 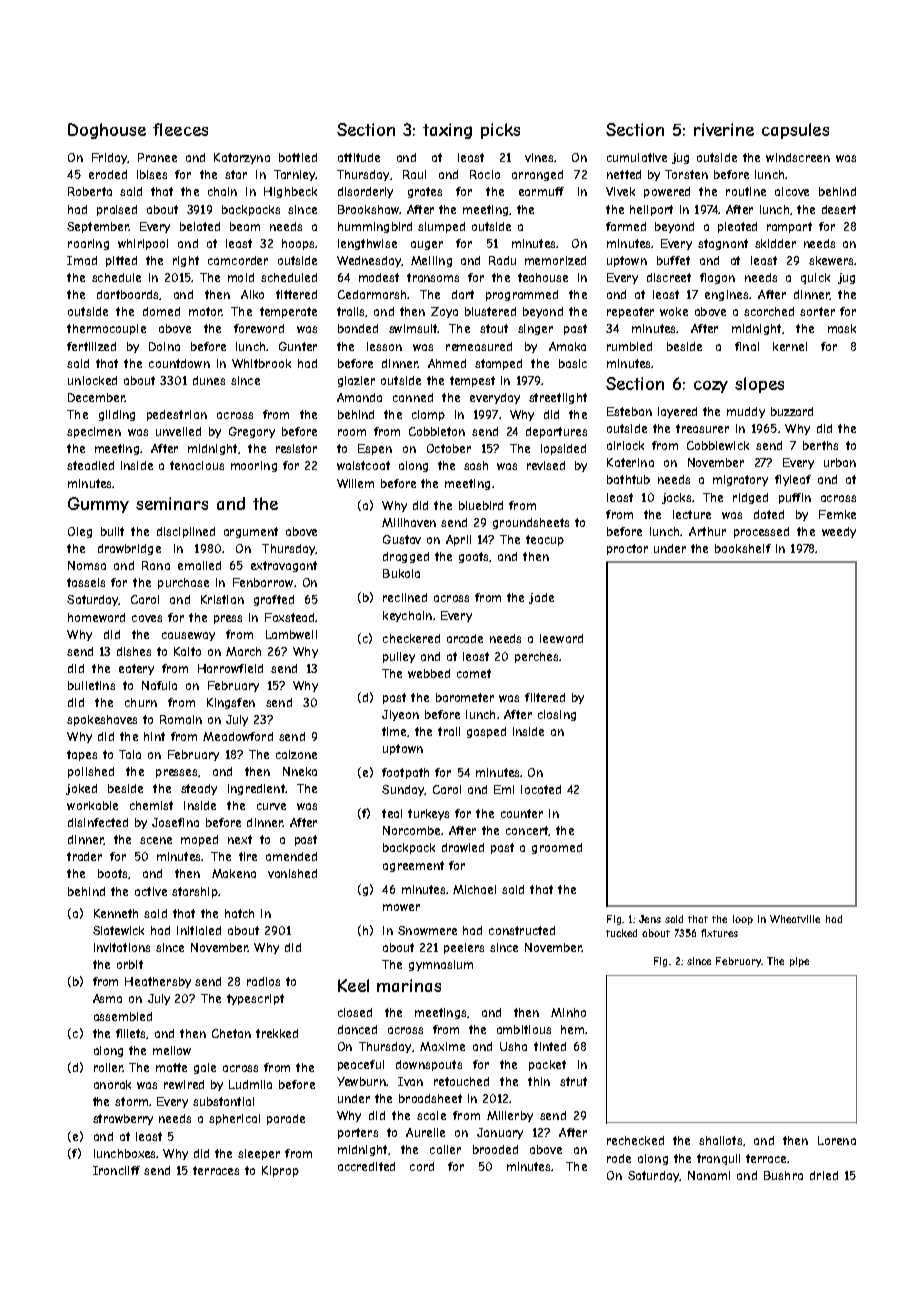 What do you see at coordinates (180, 129) in the document?
I see `fleeces` at bounding box center [180, 129].
